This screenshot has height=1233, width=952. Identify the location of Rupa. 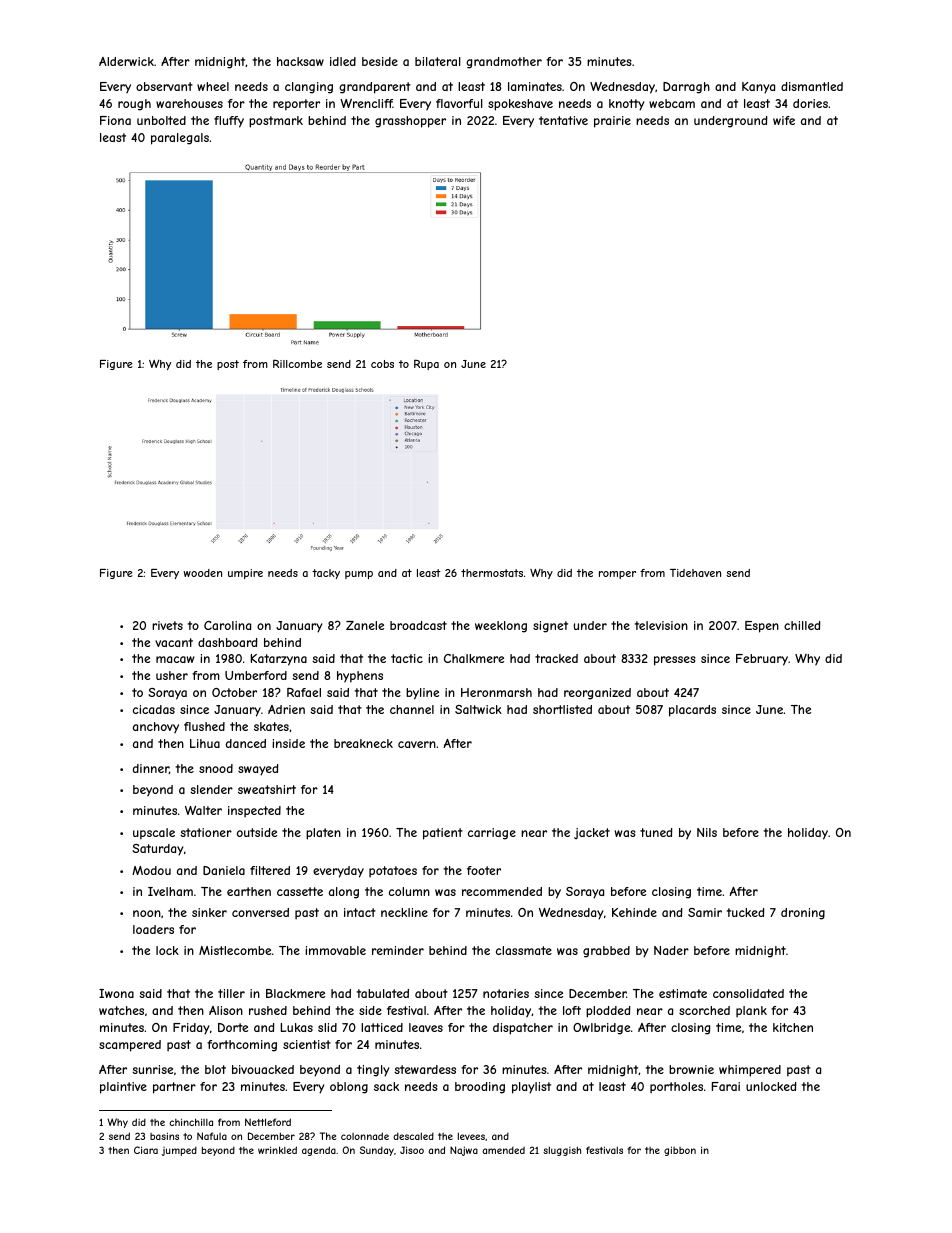
(426, 364).
